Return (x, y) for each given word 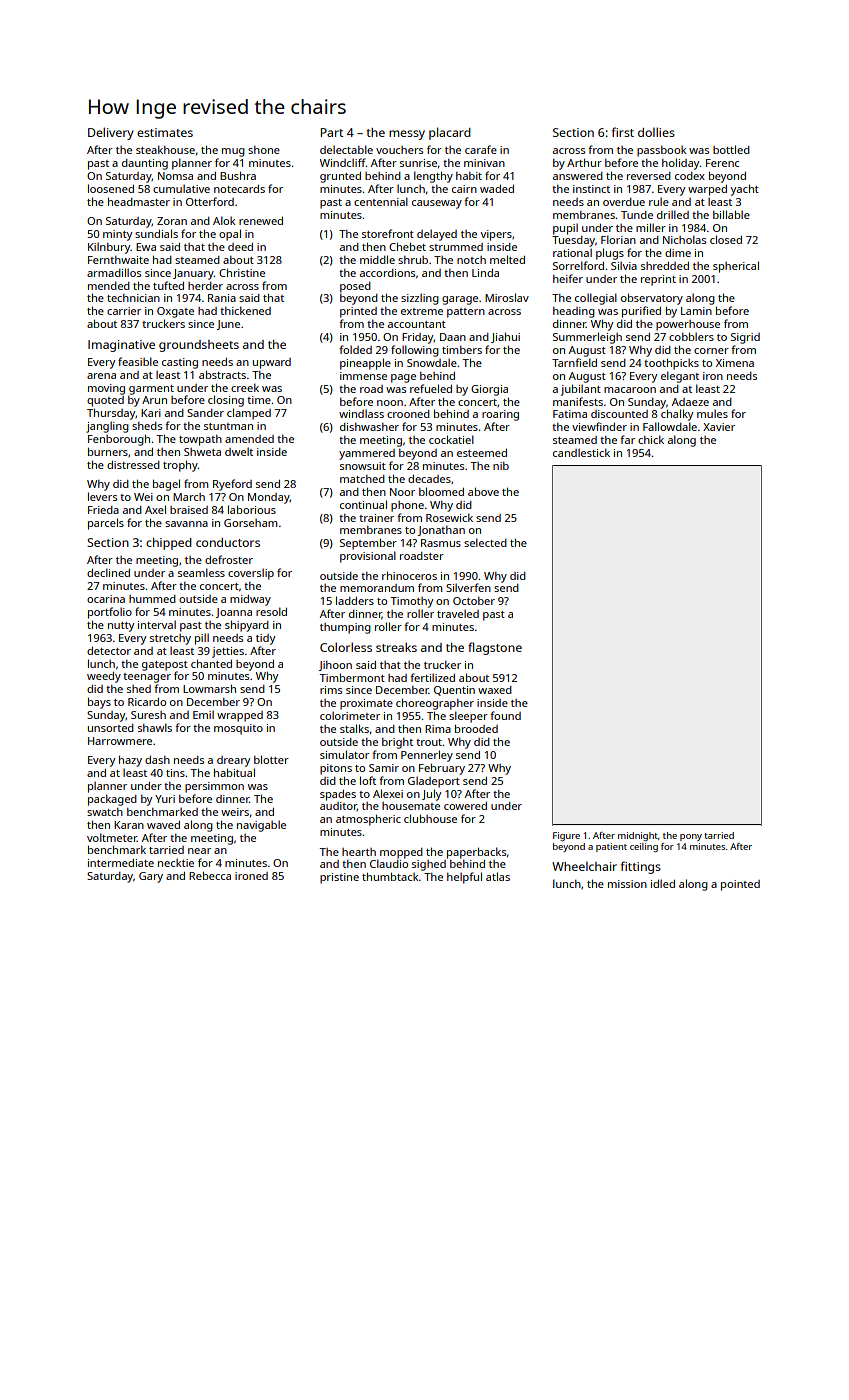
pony (691, 837)
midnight (638, 836)
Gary (151, 877)
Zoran (172, 221)
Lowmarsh (209, 688)
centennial (381, 201)
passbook (661, 151)
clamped (249, 414)
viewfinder (599, 426)
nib (501, 466)
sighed (429, 865)
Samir (384, 768)
